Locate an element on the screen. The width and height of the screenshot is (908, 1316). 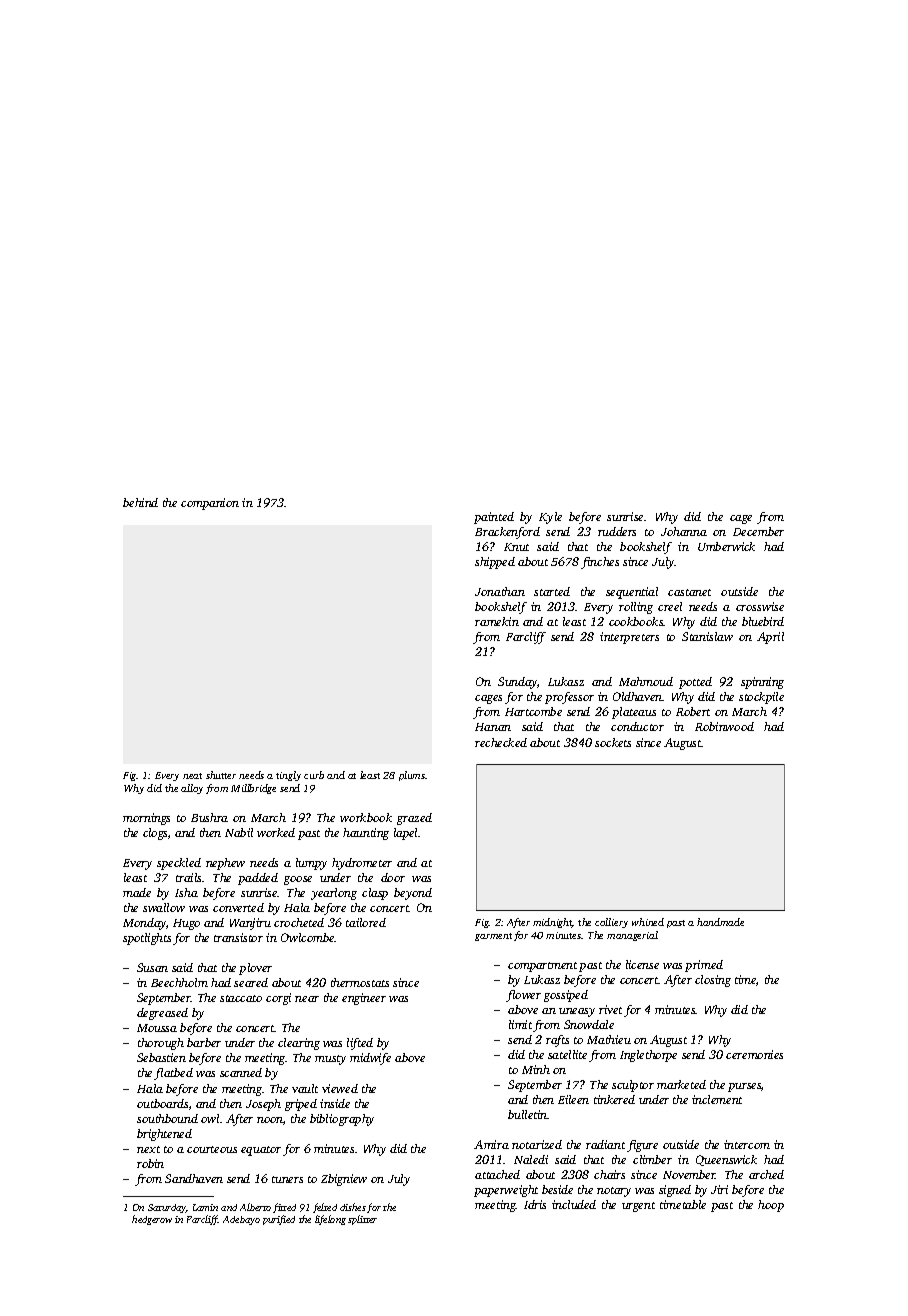
degreased is located at coordinates (162, 1014).
